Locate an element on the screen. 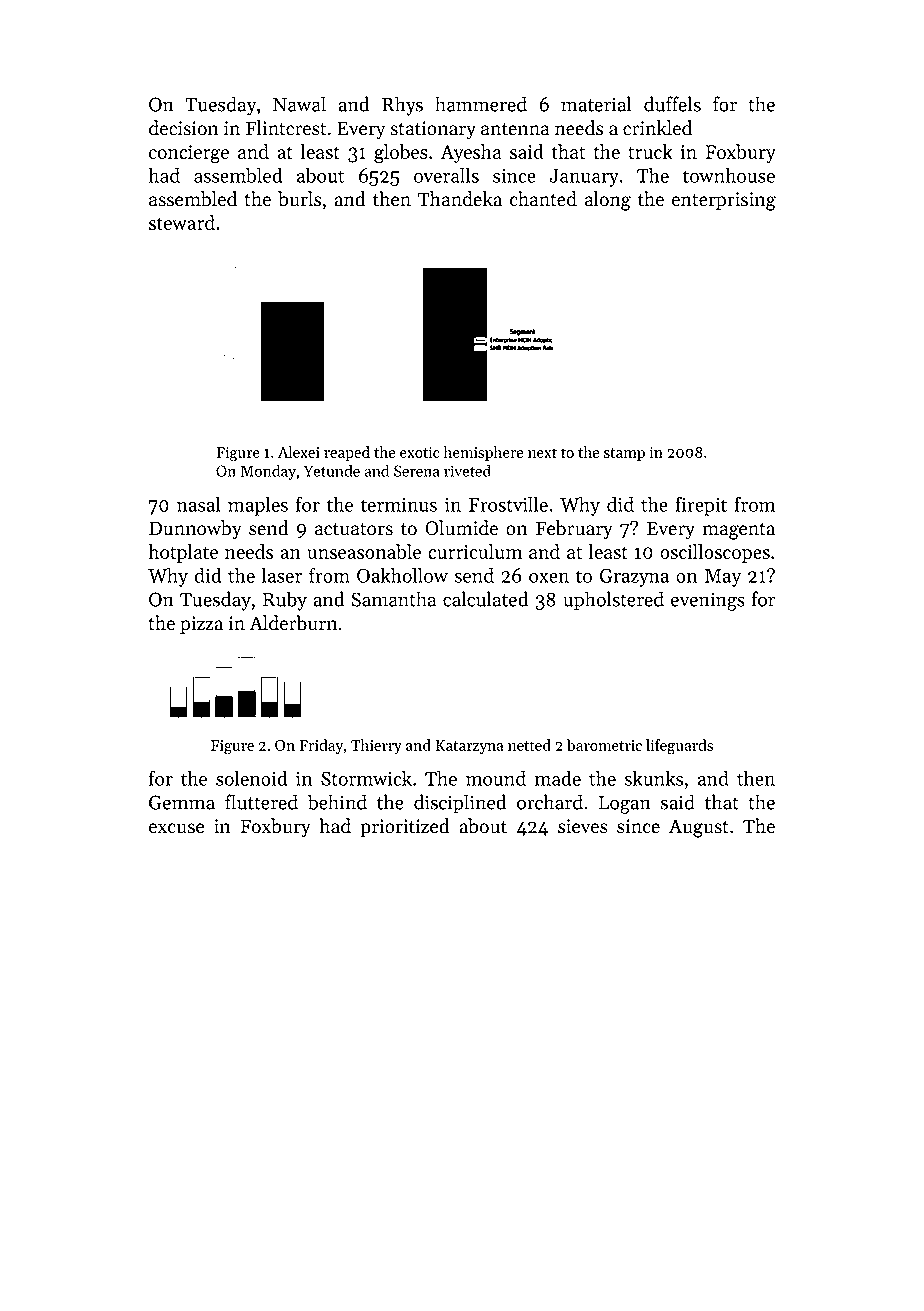 This screenshot has width=924, height=1311. burls is located at coordinates (299, 199).
